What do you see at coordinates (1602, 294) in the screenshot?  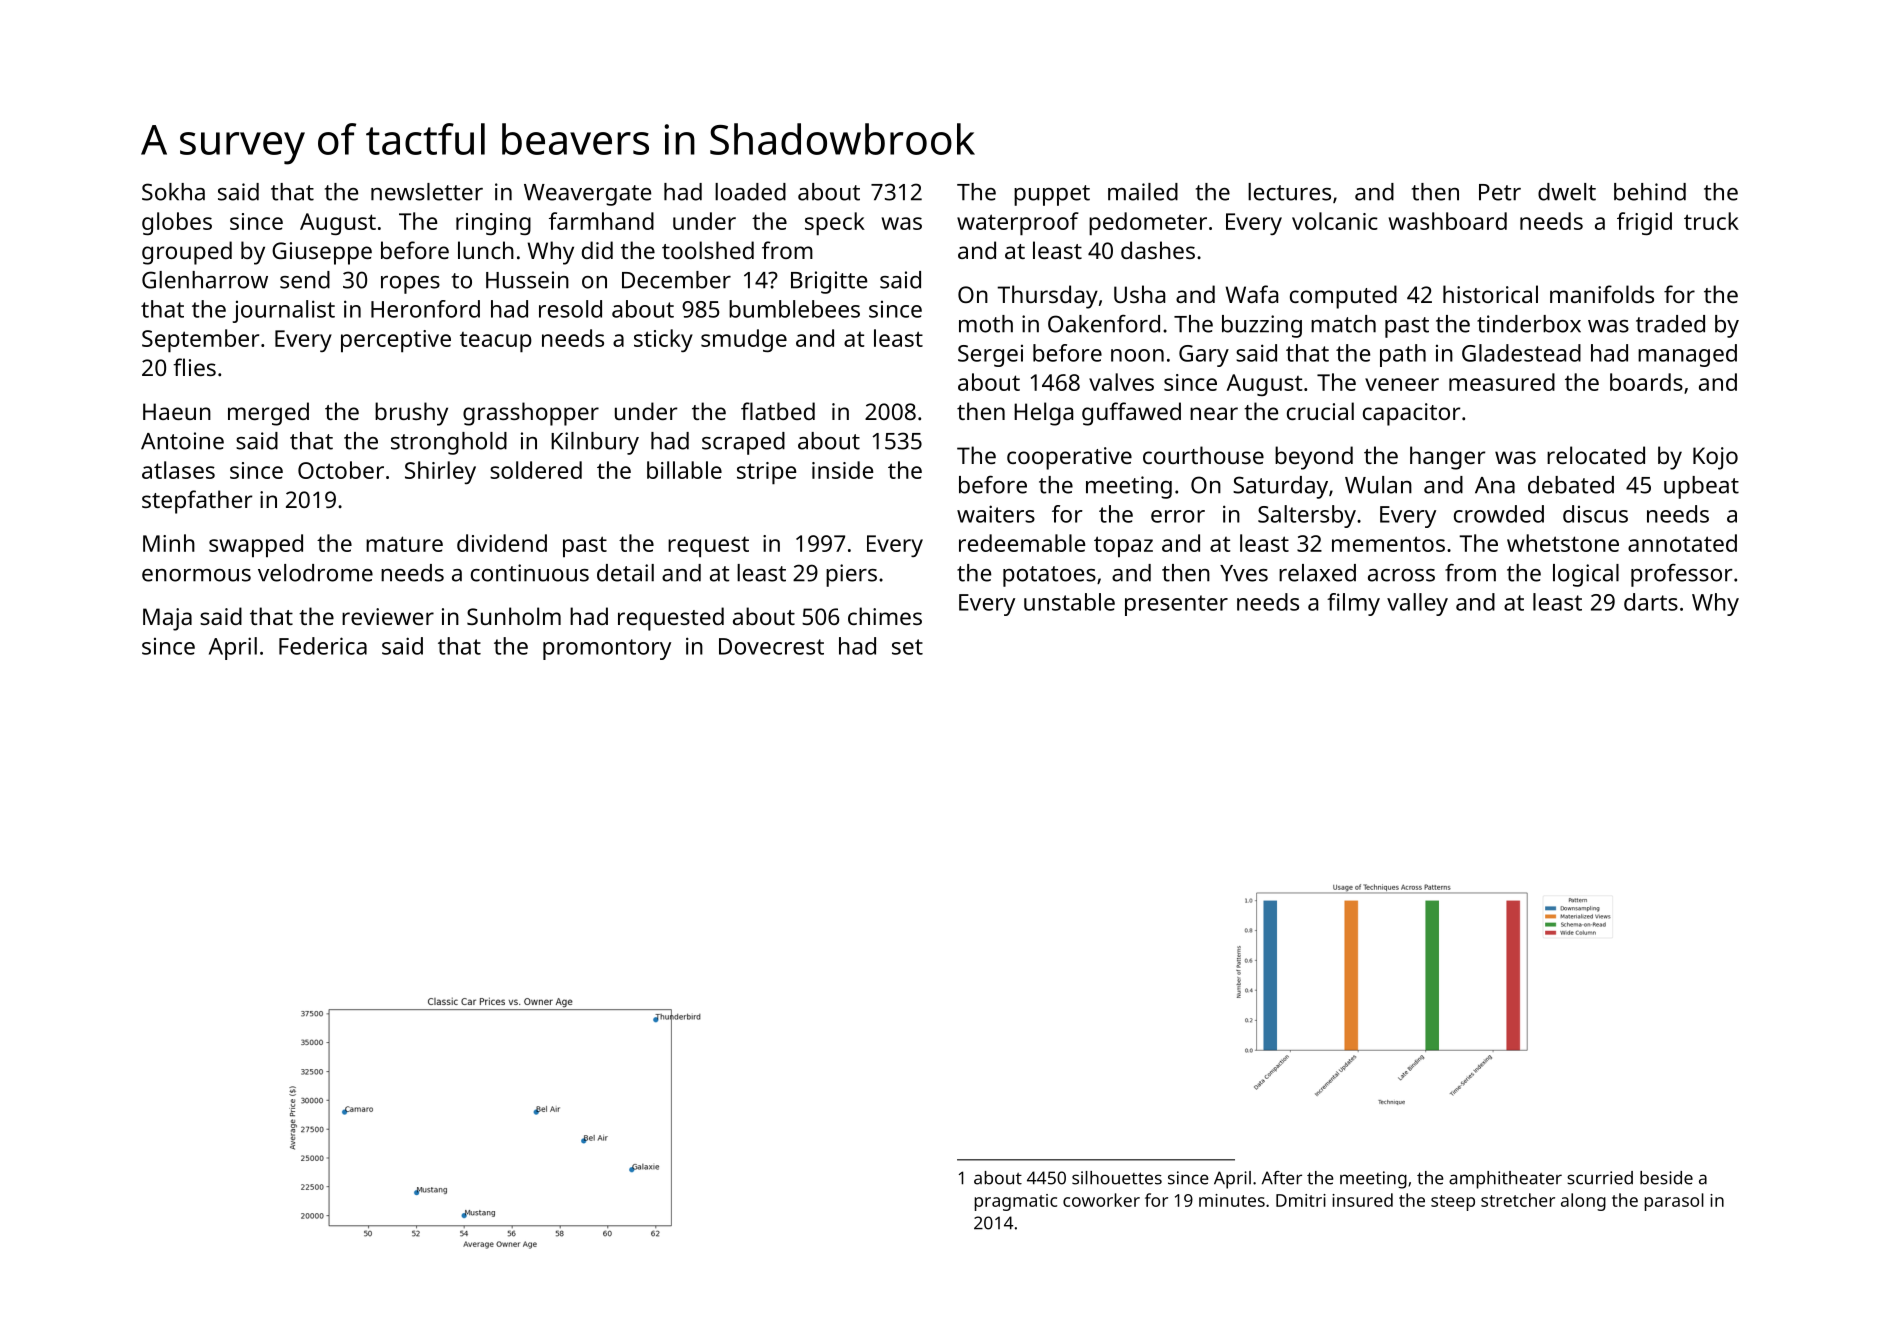 I see `manifolds` at bounding box center [1602, 294].
